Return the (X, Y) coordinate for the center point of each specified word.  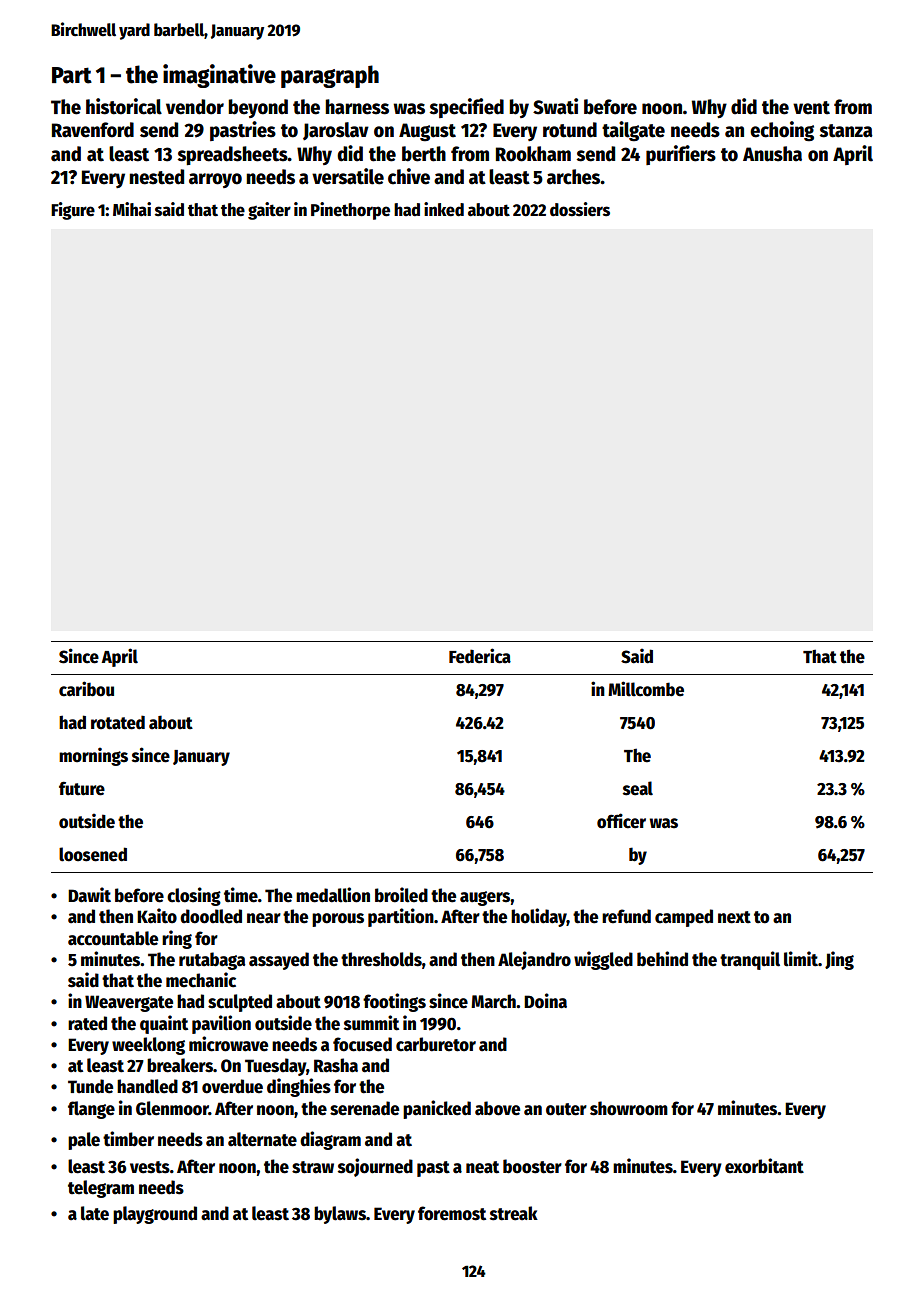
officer (621, 821)
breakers (180, 1065)
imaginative (219, 76)
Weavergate (129, 1003)
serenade (364, 1108)
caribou (86, 689)
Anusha (772, 154)
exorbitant (764, 1166)
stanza (846, 131)
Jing (839, 960)
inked (444, 209)
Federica (480, 656)
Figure (73, 211)
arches (573, 177)
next (734, 917)
